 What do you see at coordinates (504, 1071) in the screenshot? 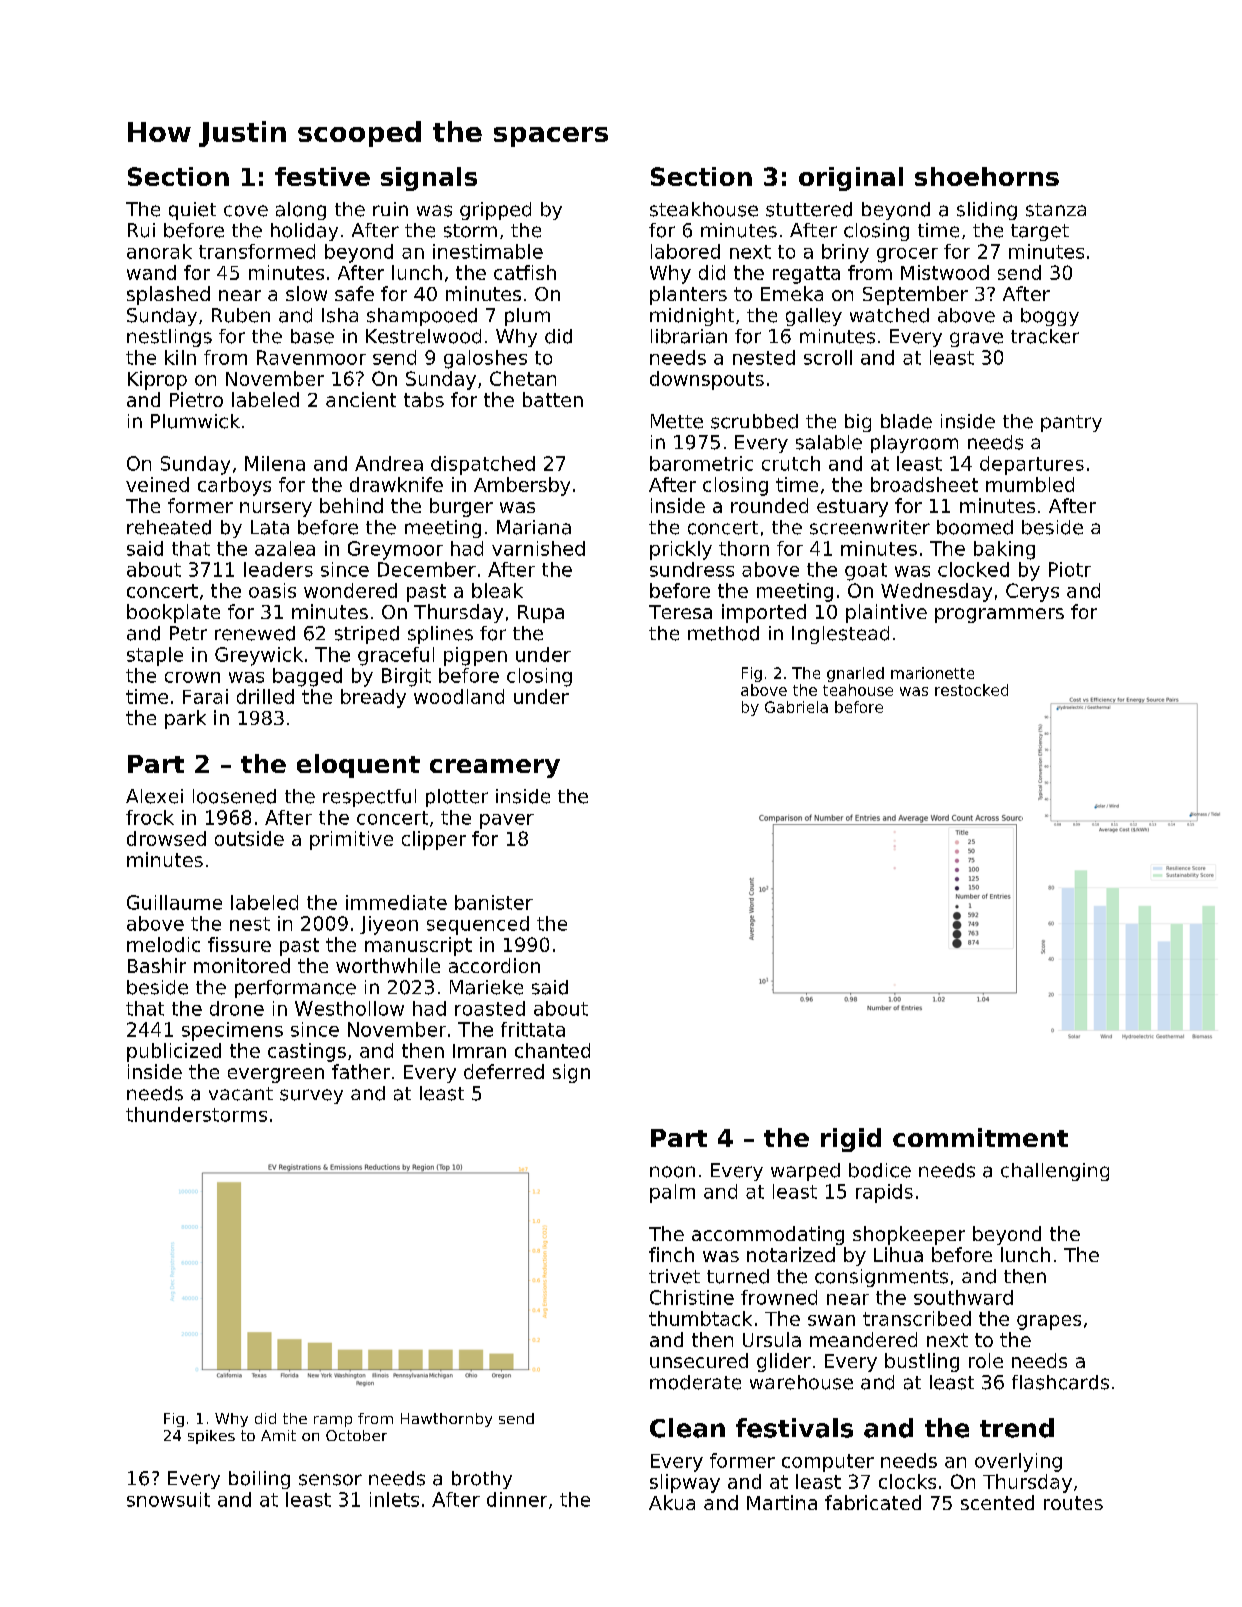
I see `deferred` at bounding box center [504, 1071].
